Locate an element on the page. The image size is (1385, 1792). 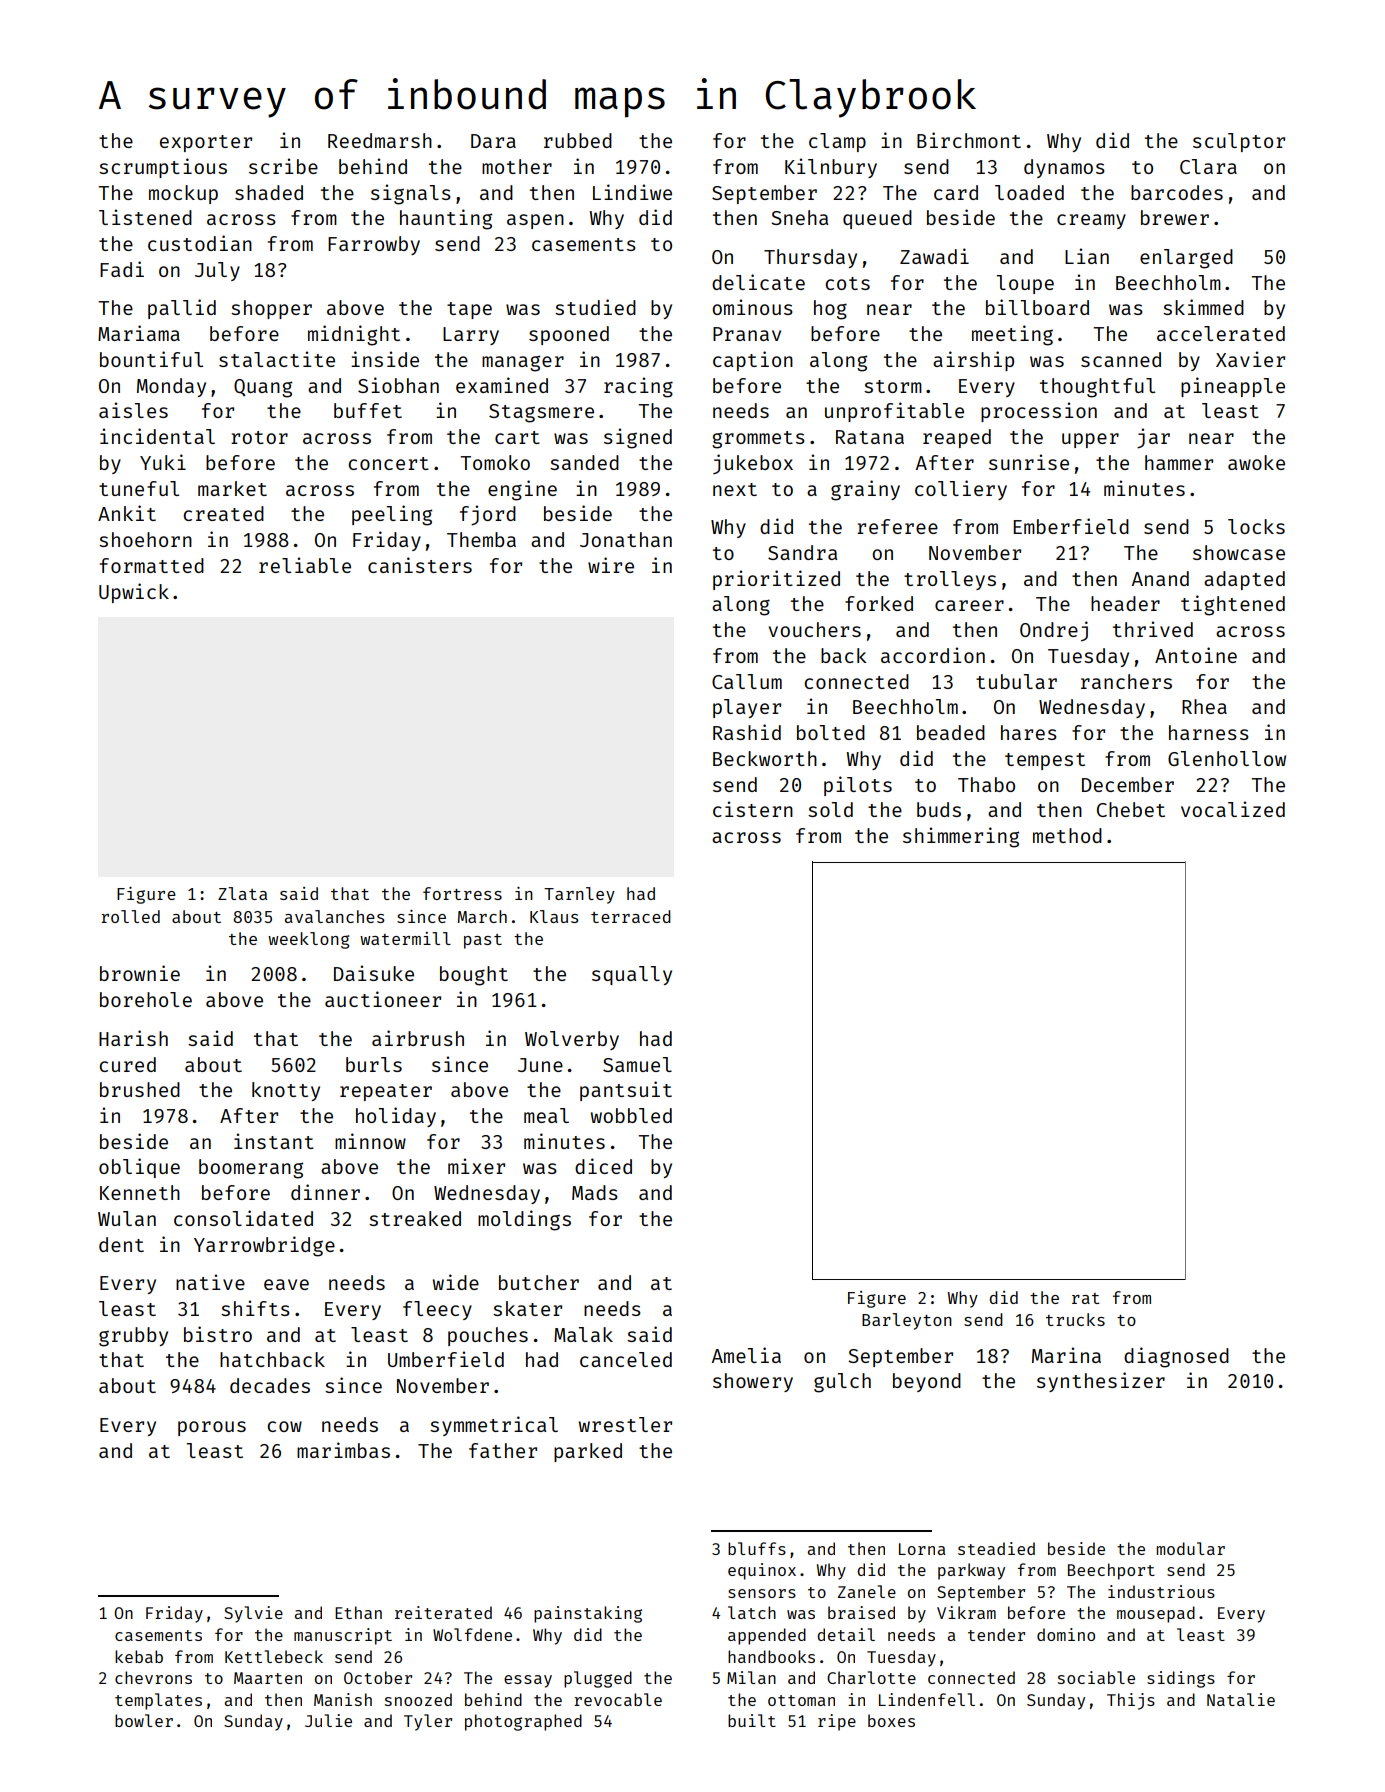
examined is located at coordinates (502, 385).
